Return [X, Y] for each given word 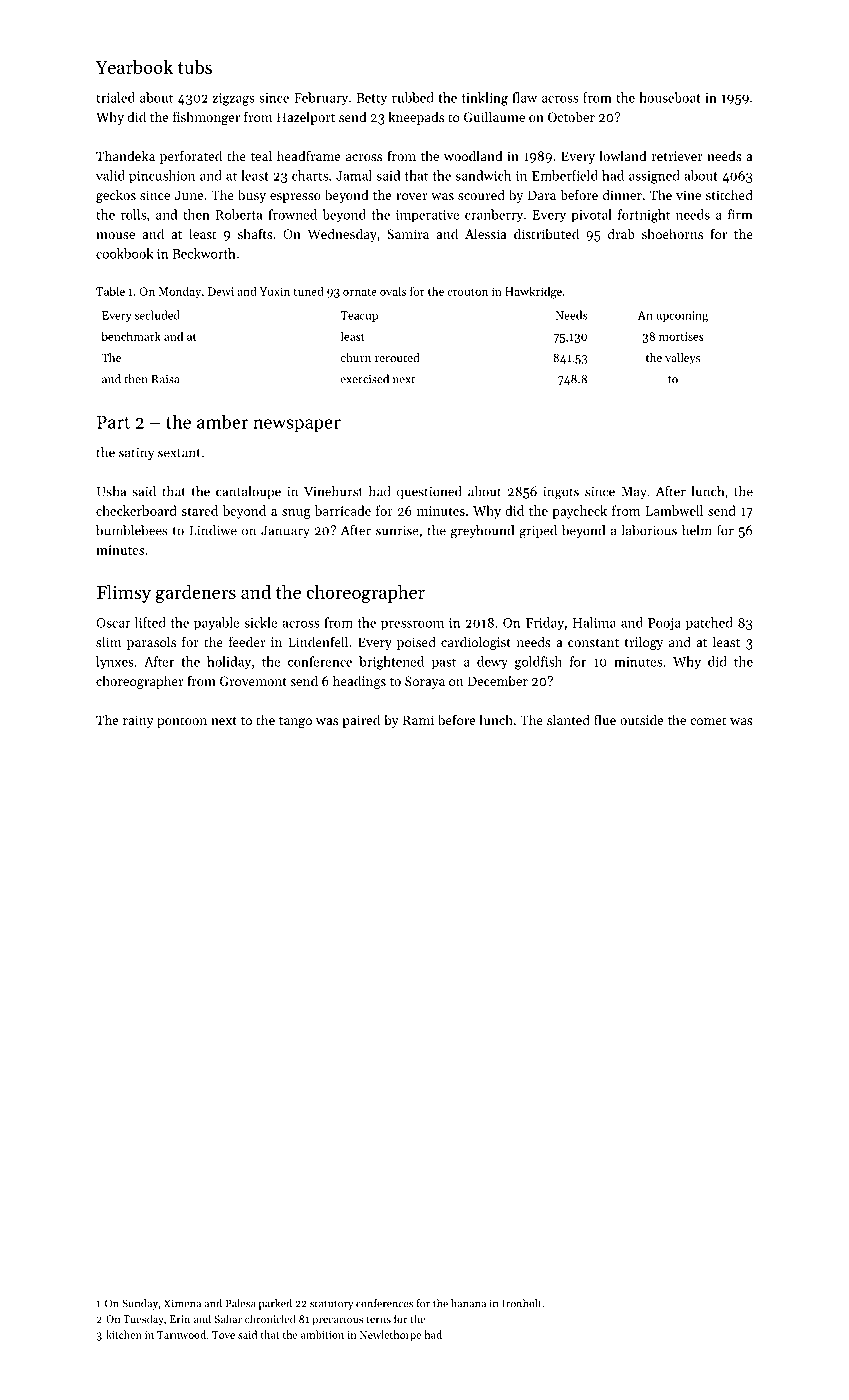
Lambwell [674, 510]
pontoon [182, 722]
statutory [331, 1305]
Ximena [182, 1303]
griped [538, 532]
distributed [546, 233]
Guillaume [494, 116]
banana [468, 1303]
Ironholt [521, 1303]
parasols [151, 643]
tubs [195, 67]
